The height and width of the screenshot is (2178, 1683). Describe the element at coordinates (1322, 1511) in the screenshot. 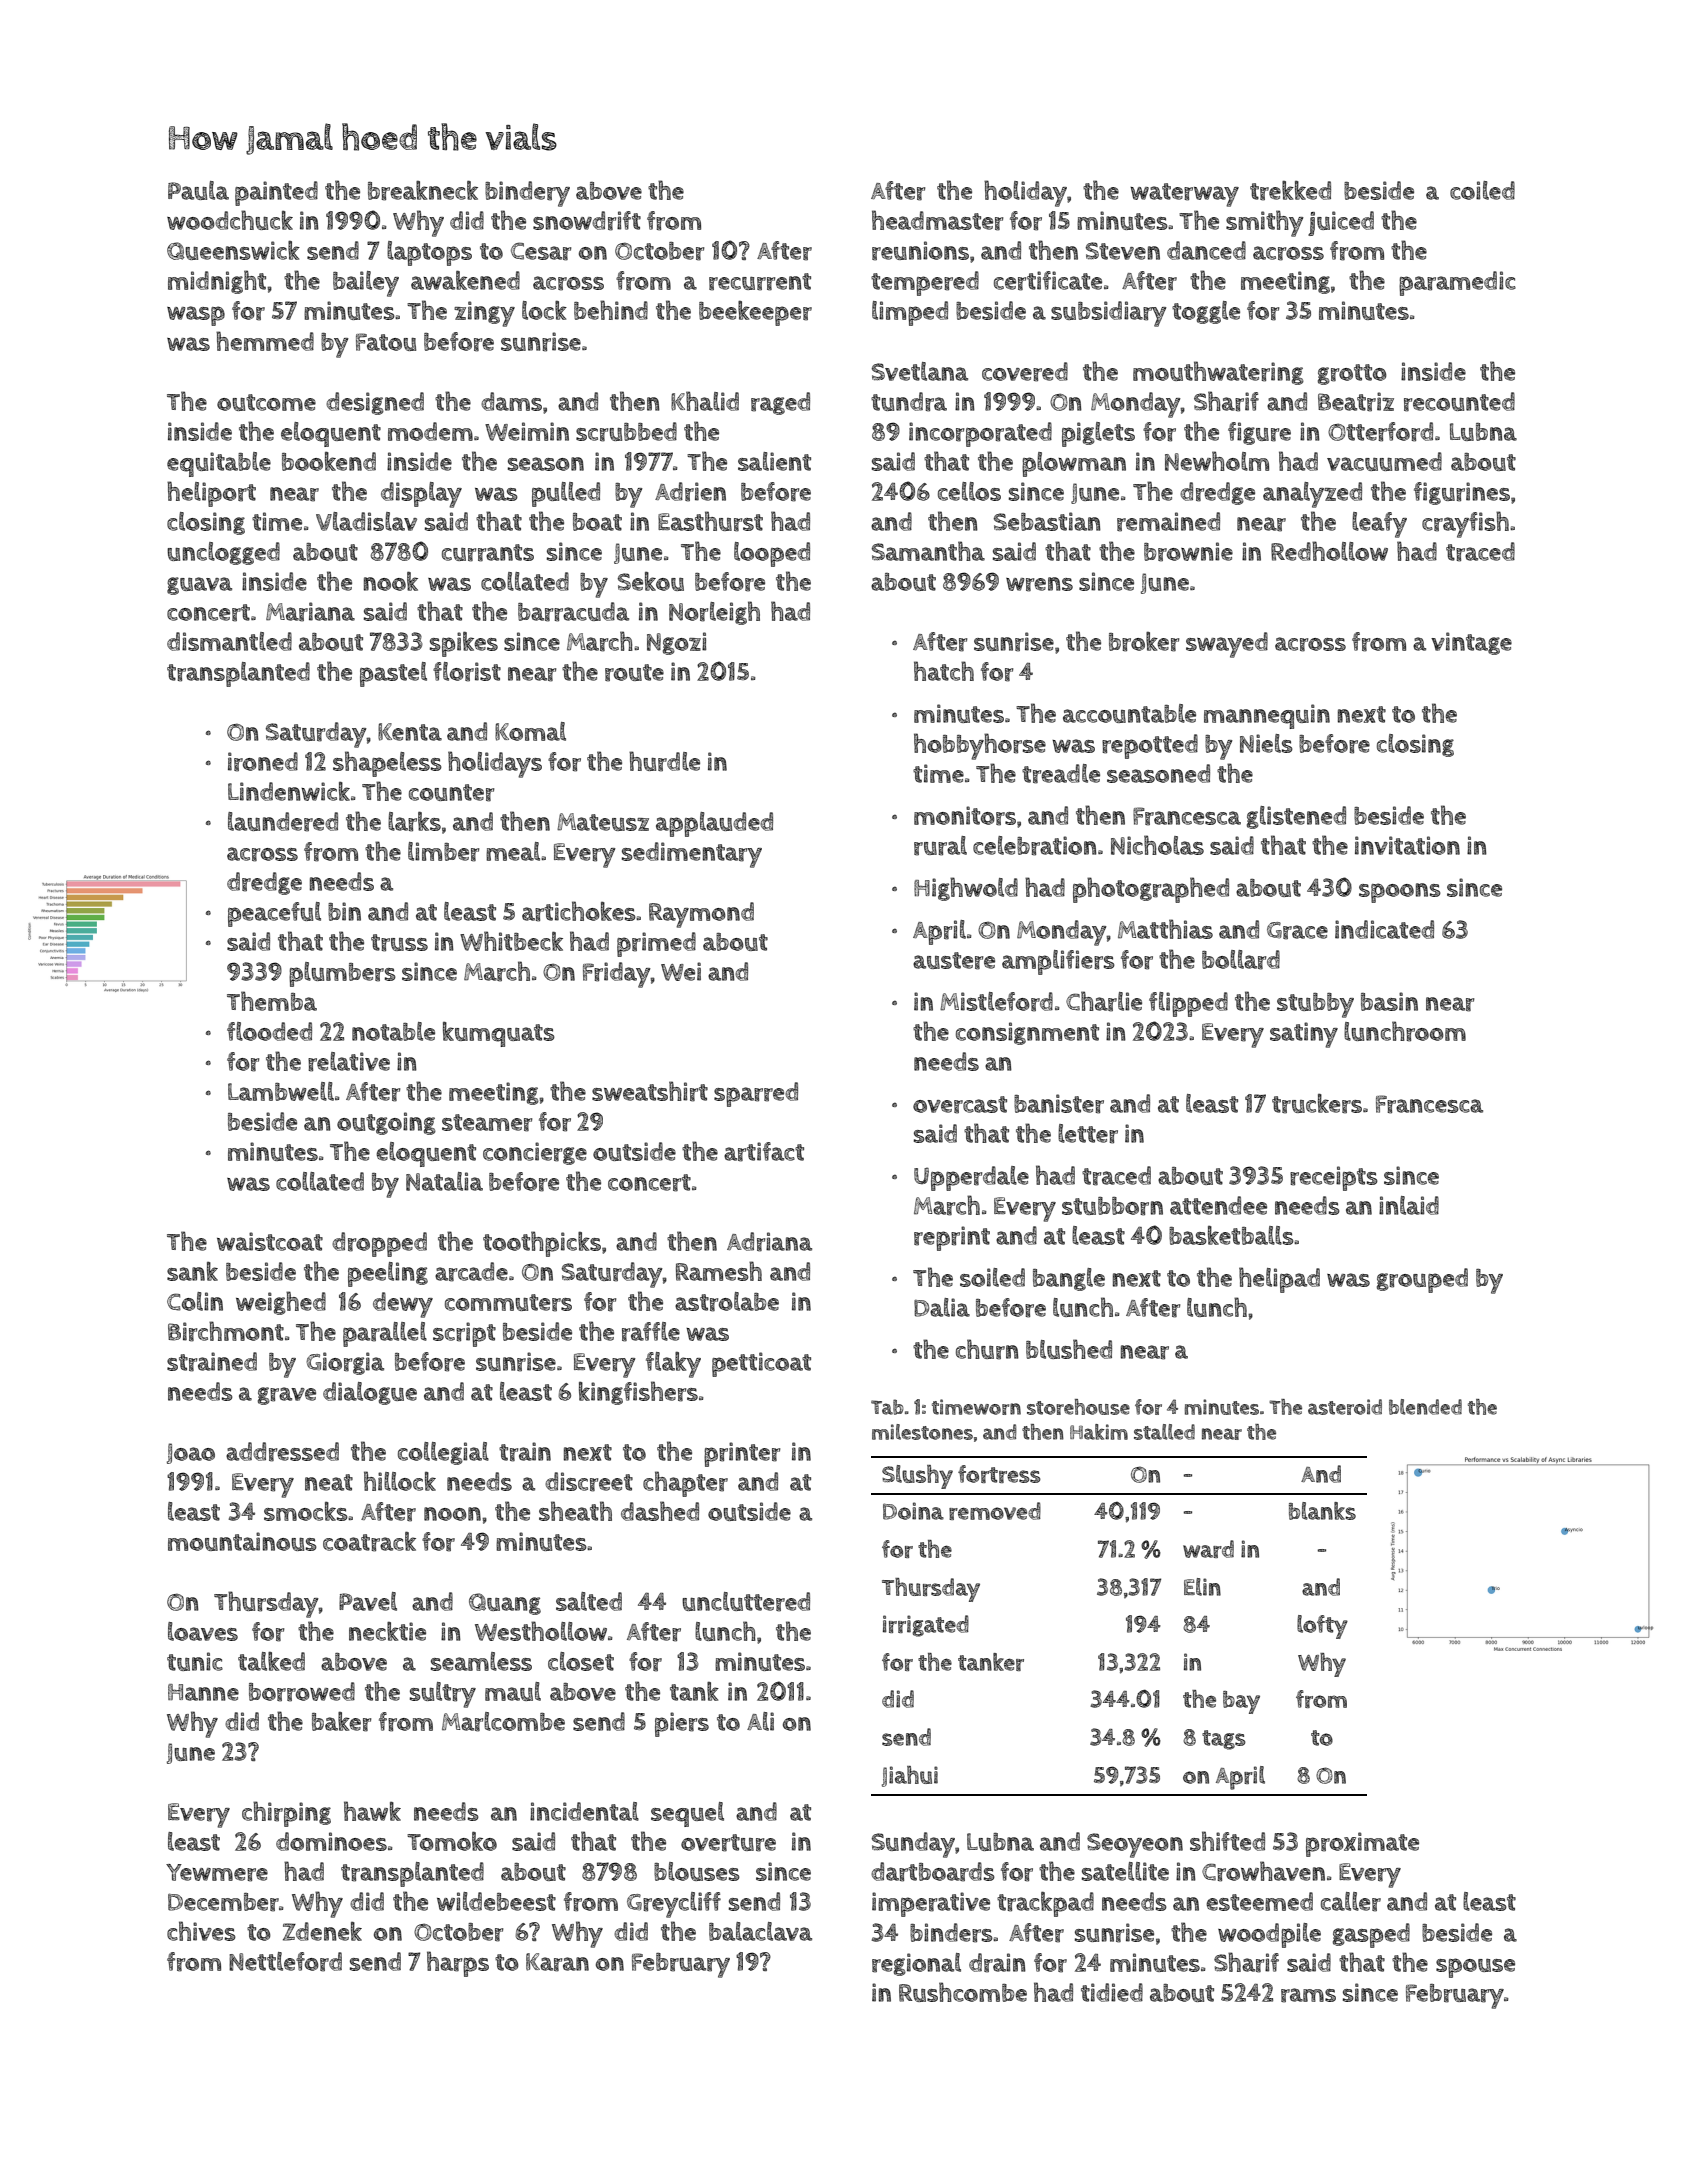

I see `blanks` at that location.
